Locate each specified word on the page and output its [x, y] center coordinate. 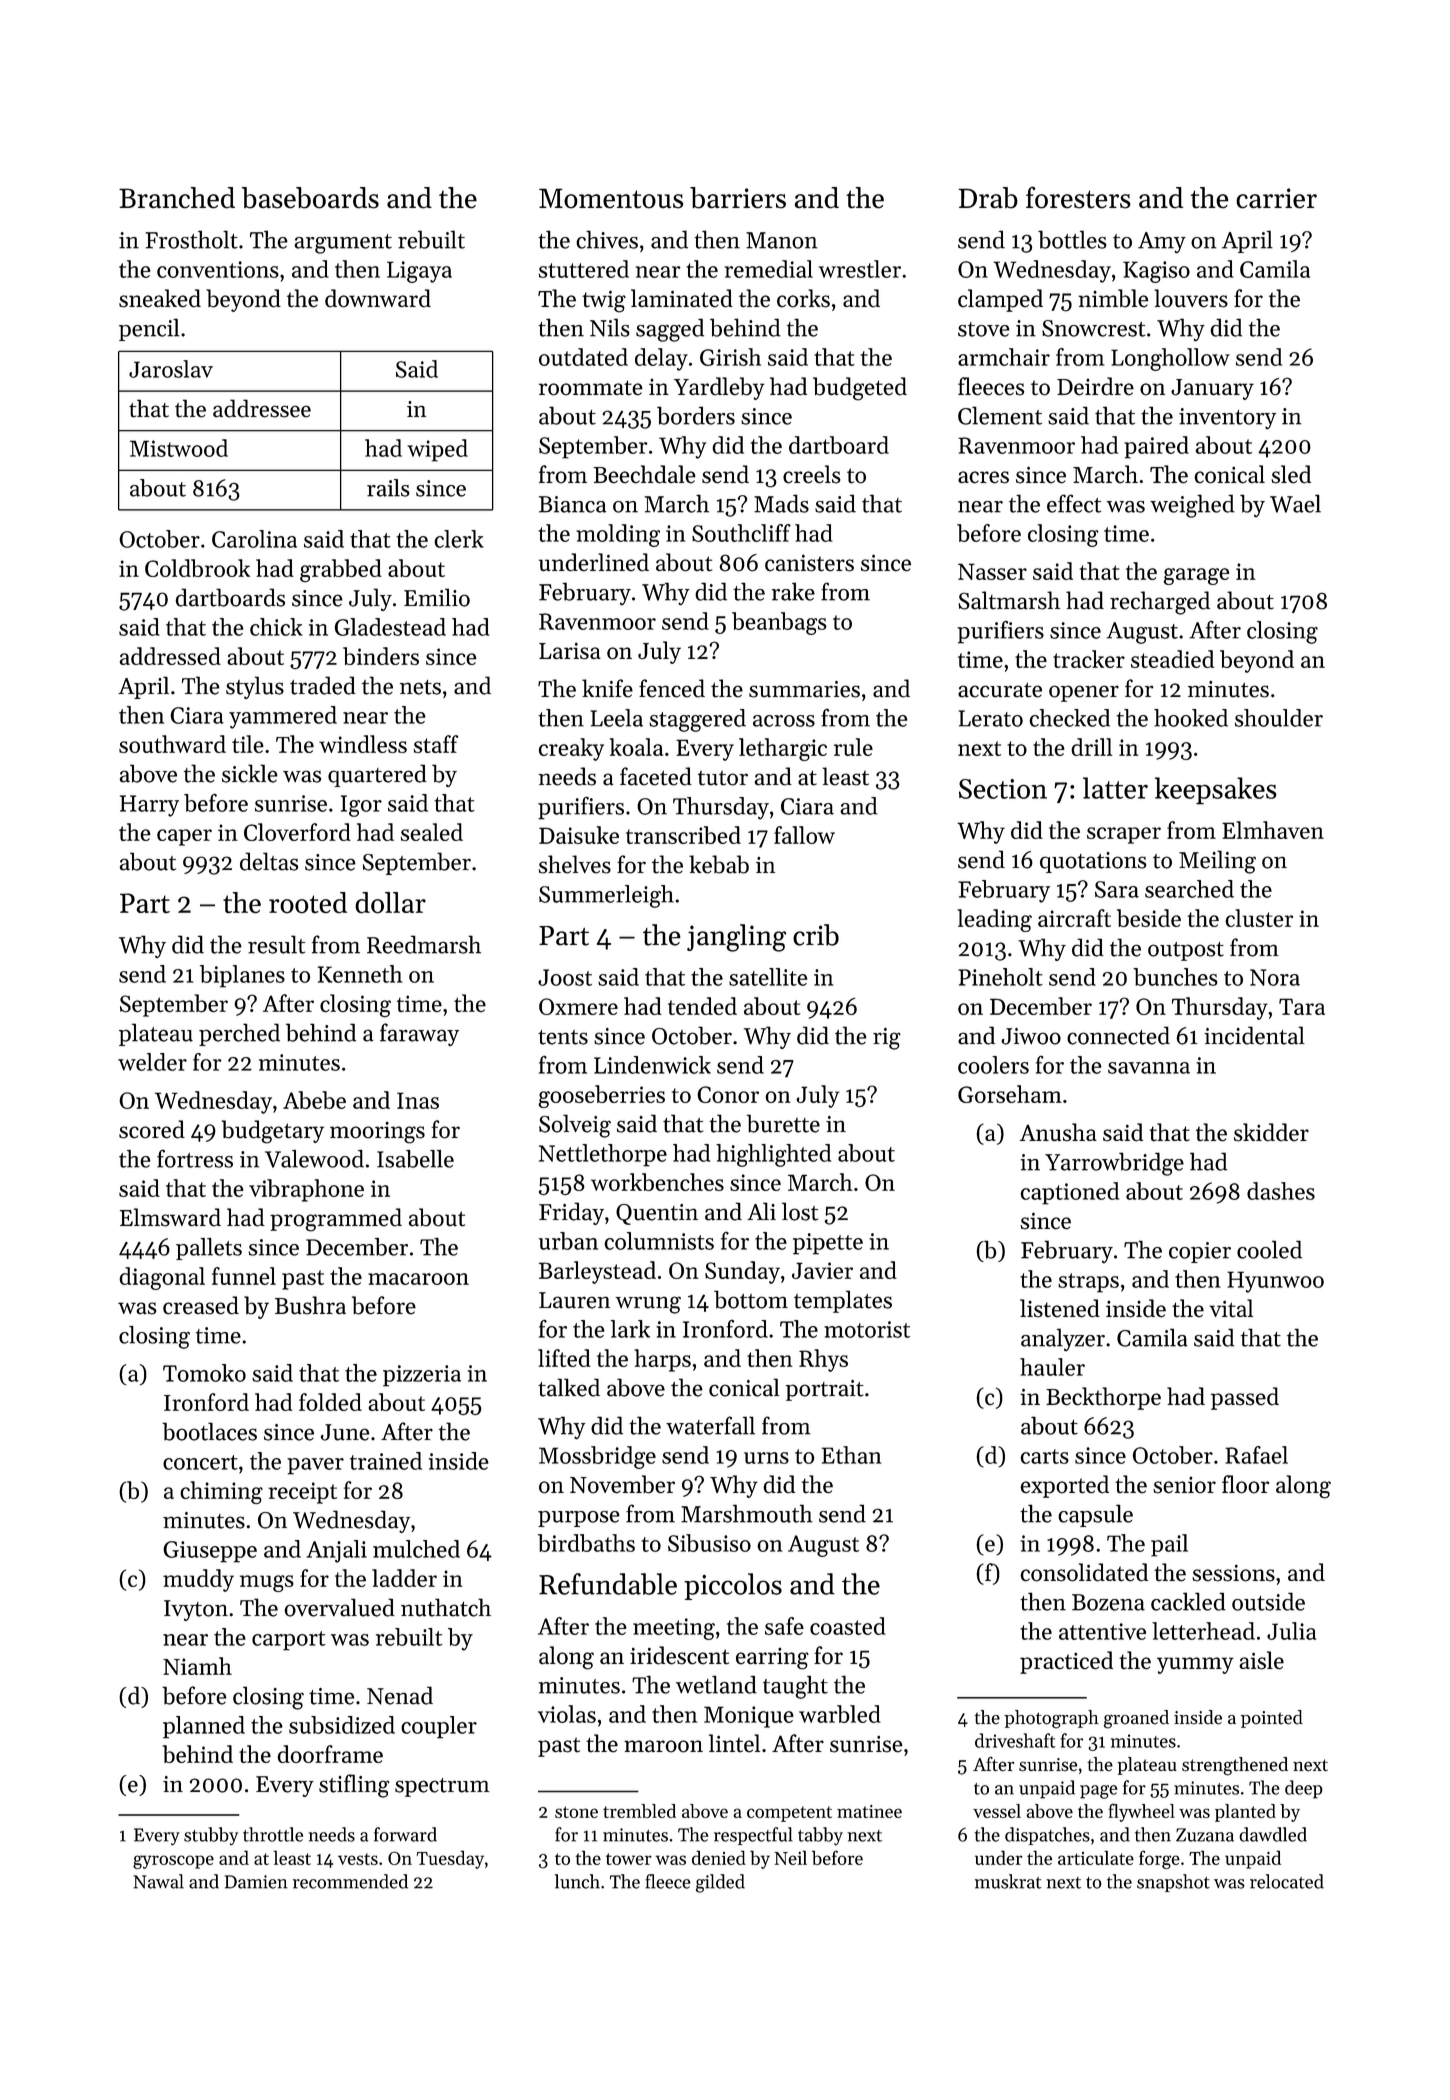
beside [1149, 918]
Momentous [611, 198]
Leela [616, 718]
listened [1060, 1308]
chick [276, 627]
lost [800, 1211]
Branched [177, 198]
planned [204, 1727]
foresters [1078, 197]
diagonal [162, 1278]
